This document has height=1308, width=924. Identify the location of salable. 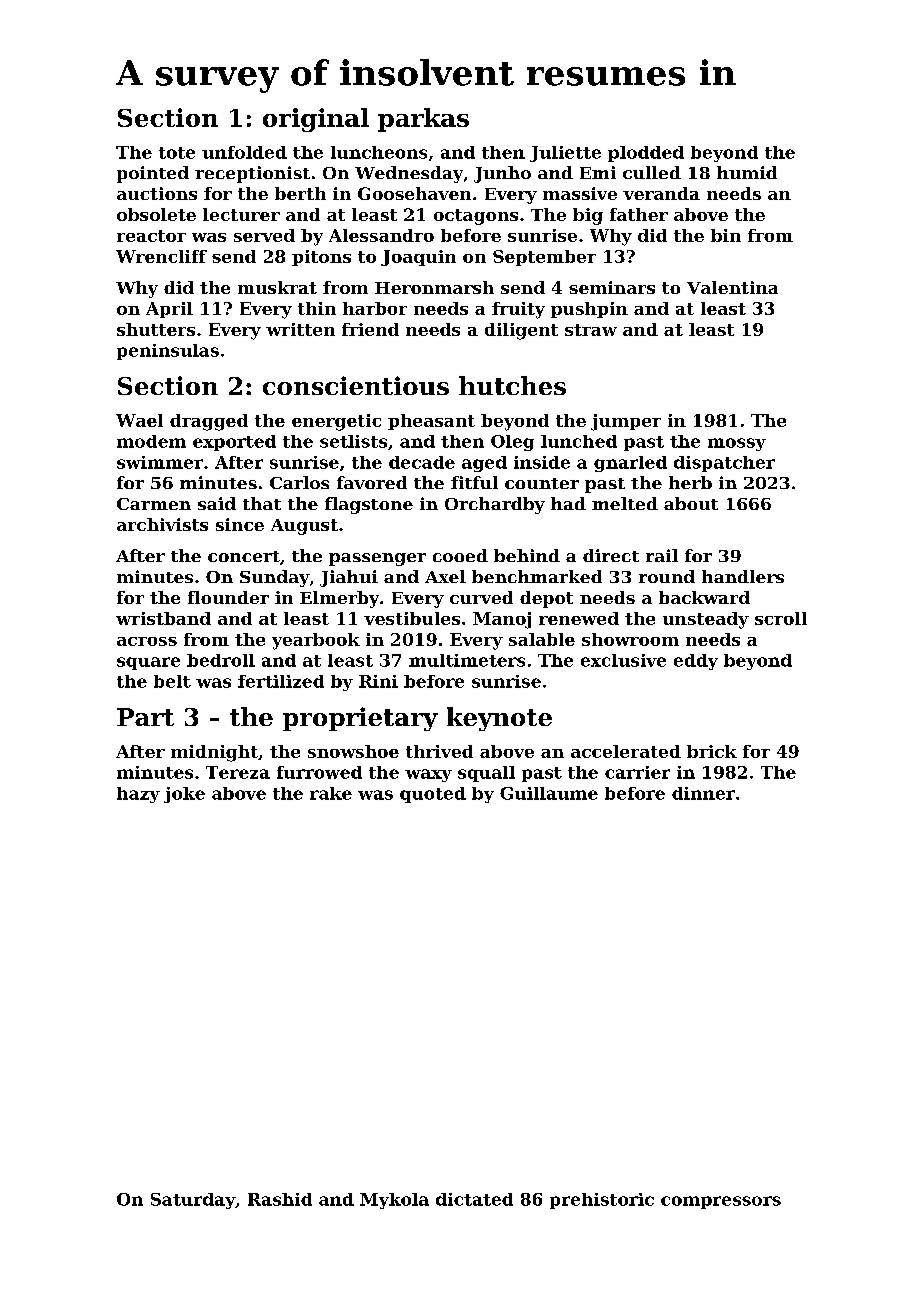
(542, 639).
